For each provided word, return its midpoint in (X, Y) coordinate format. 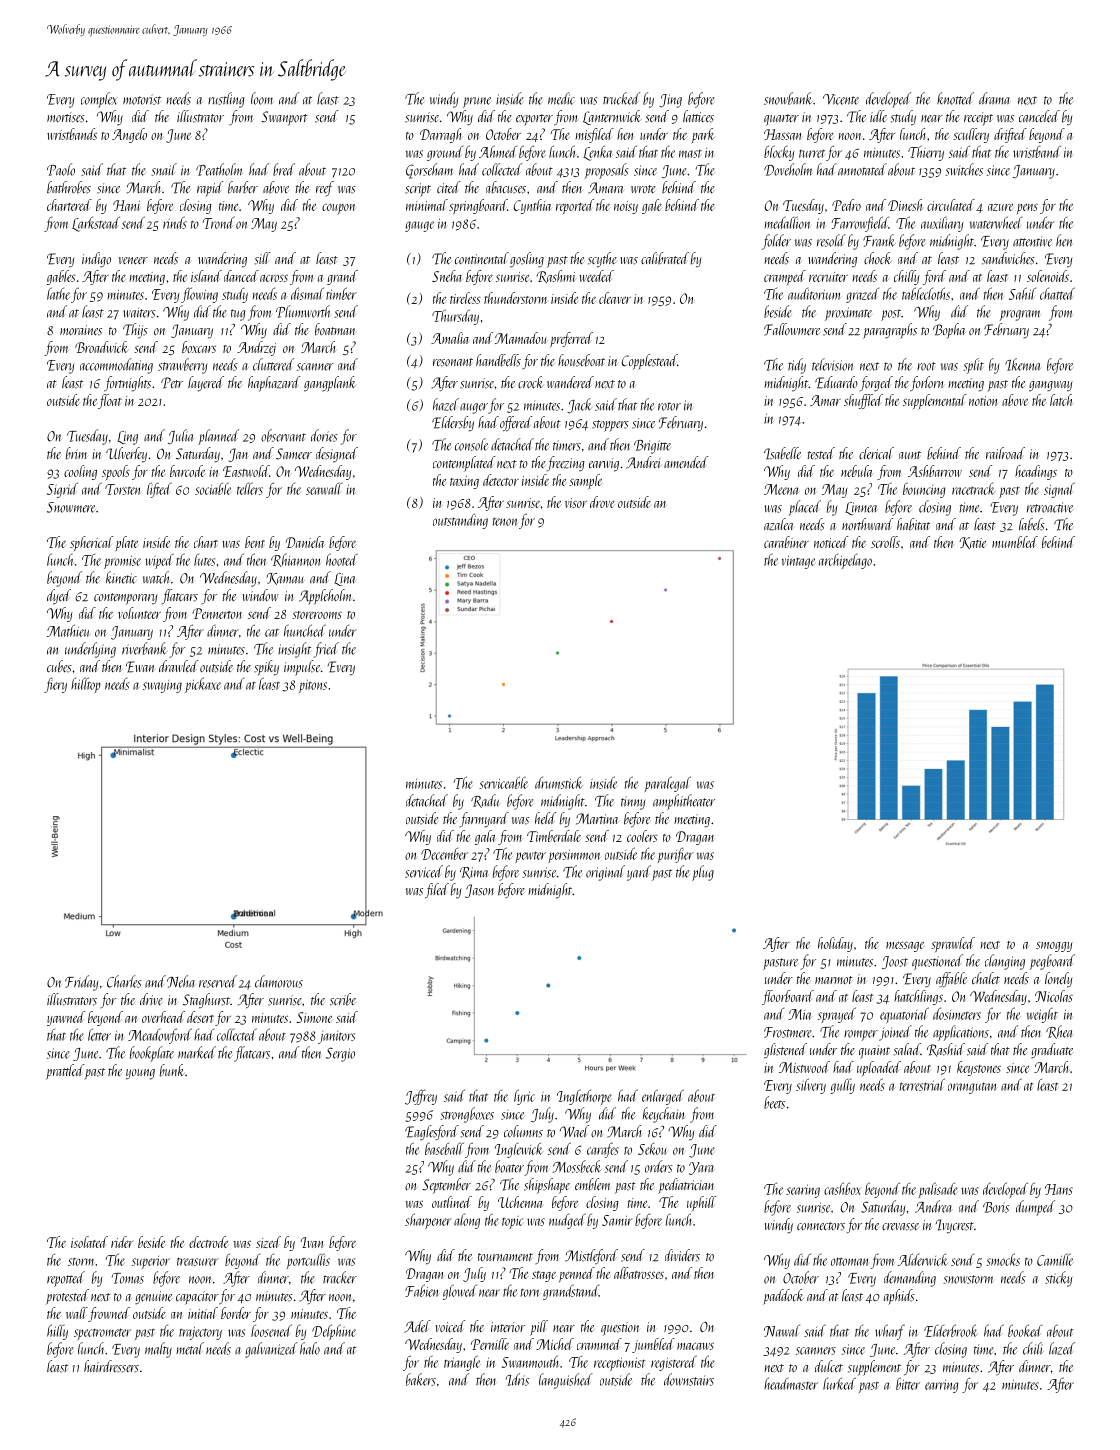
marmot (834, 980)
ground (445, 153)
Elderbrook (950, 1330)
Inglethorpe (584, 1097)
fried (326, 650)
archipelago (845, 561)
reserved (218, 981)
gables (61, 277)
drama (995, 98)
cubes (59, 666)
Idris (517, 1379)
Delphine (334, 1332)
